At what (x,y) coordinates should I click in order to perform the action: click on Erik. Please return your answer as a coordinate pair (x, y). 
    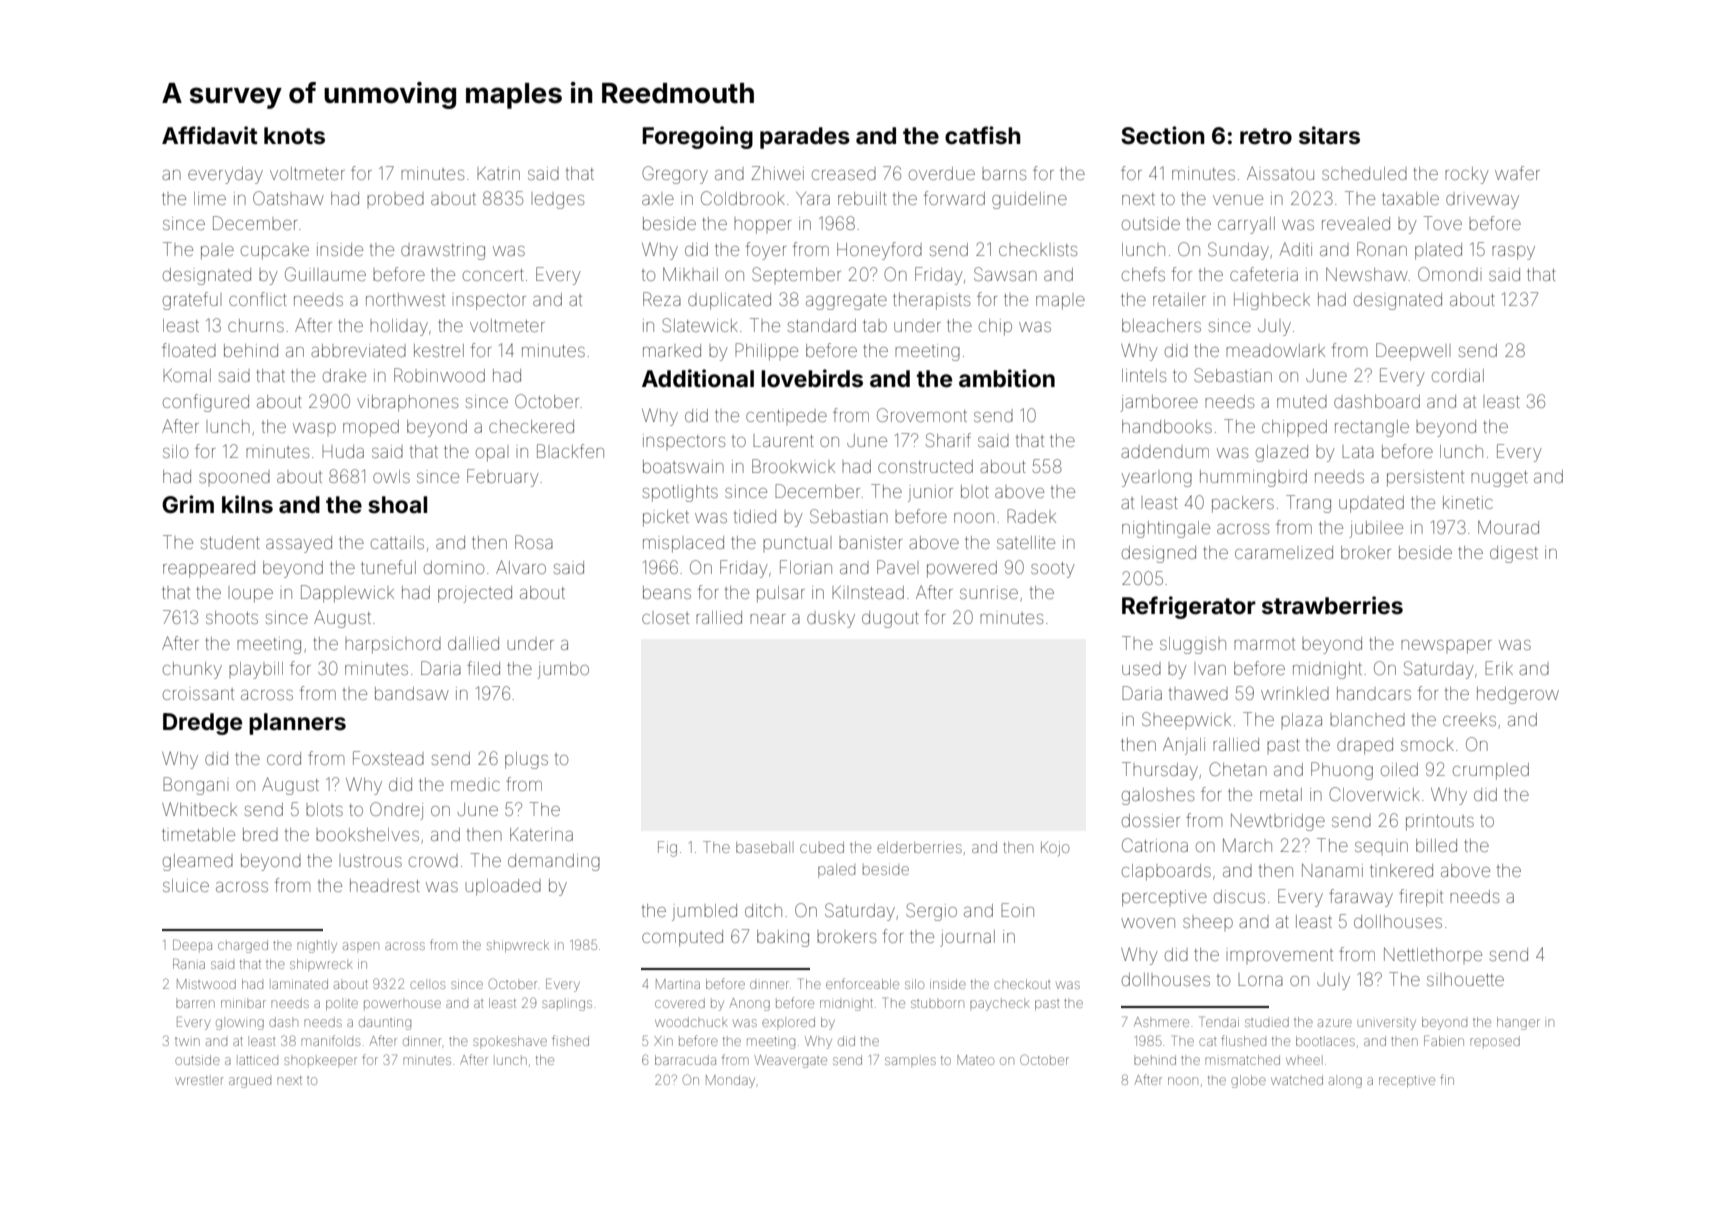
    Looking at the image, I should click on (1499, 668).
